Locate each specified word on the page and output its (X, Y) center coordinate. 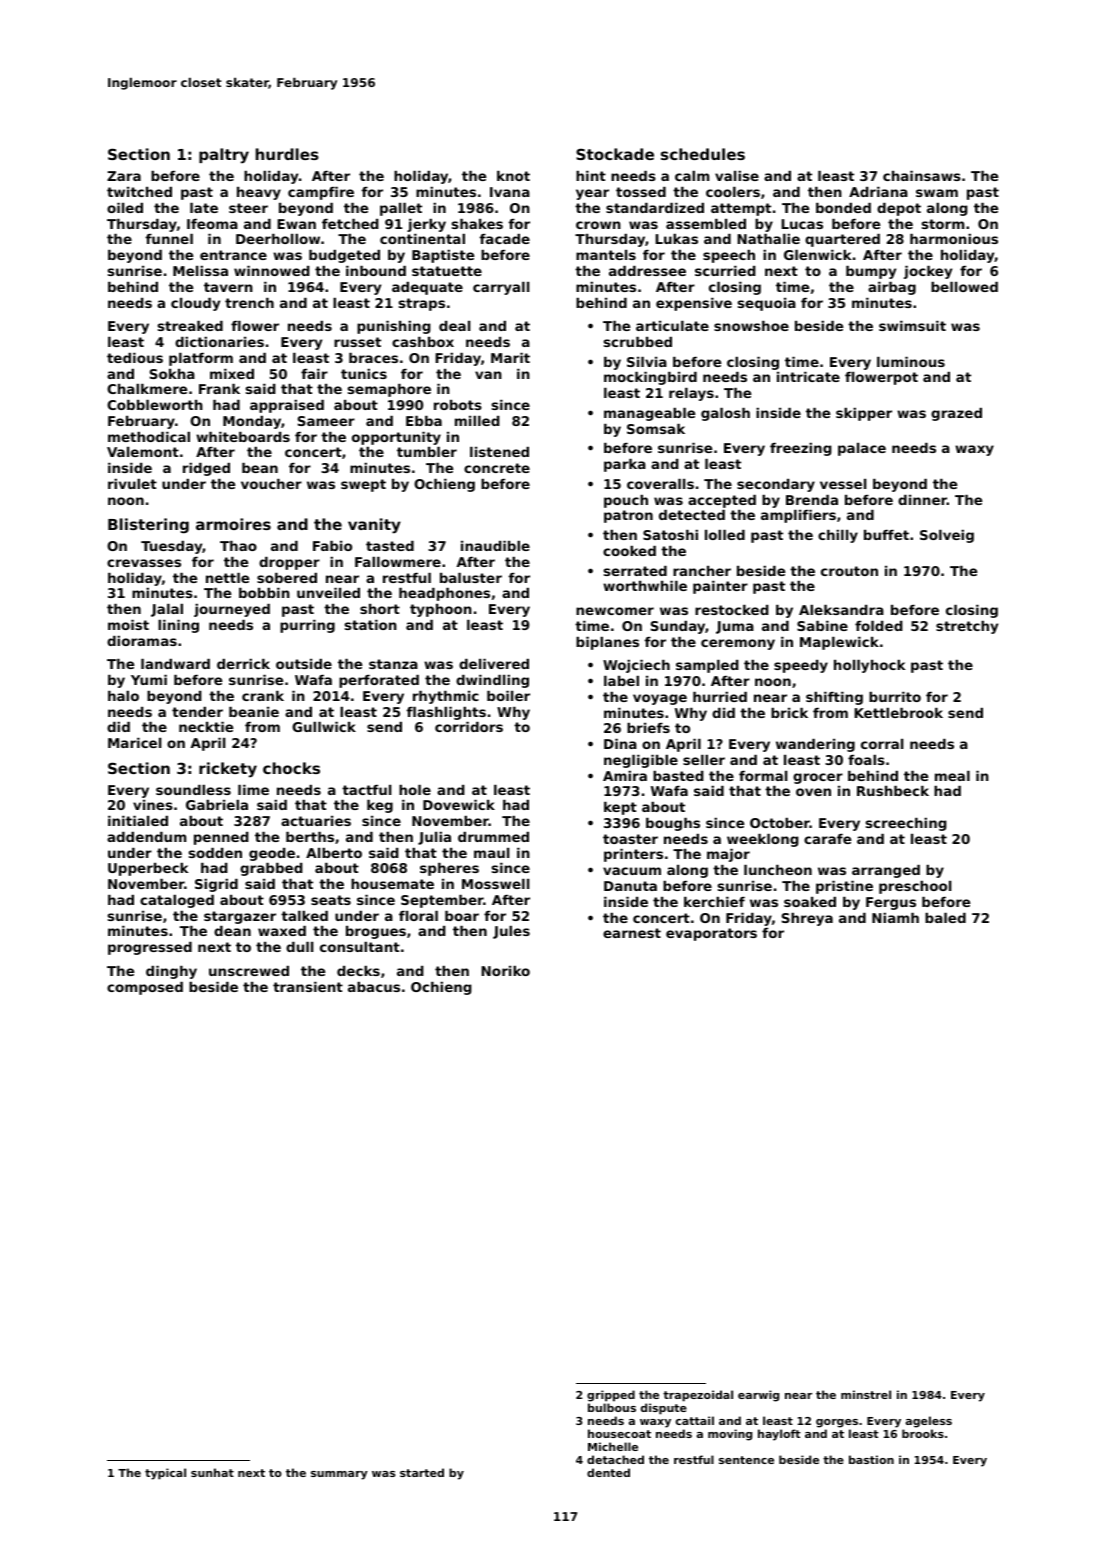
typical (165, 1474)
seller (704, 760)
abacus (374, 987)
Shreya (807, 919)
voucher (271, 484)
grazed (956, 414)
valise (737, 176)
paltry (224, 156)
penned (221, 838)
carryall (501, 288)
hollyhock (870, 666)
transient (308, 987)
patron (628, 516)
